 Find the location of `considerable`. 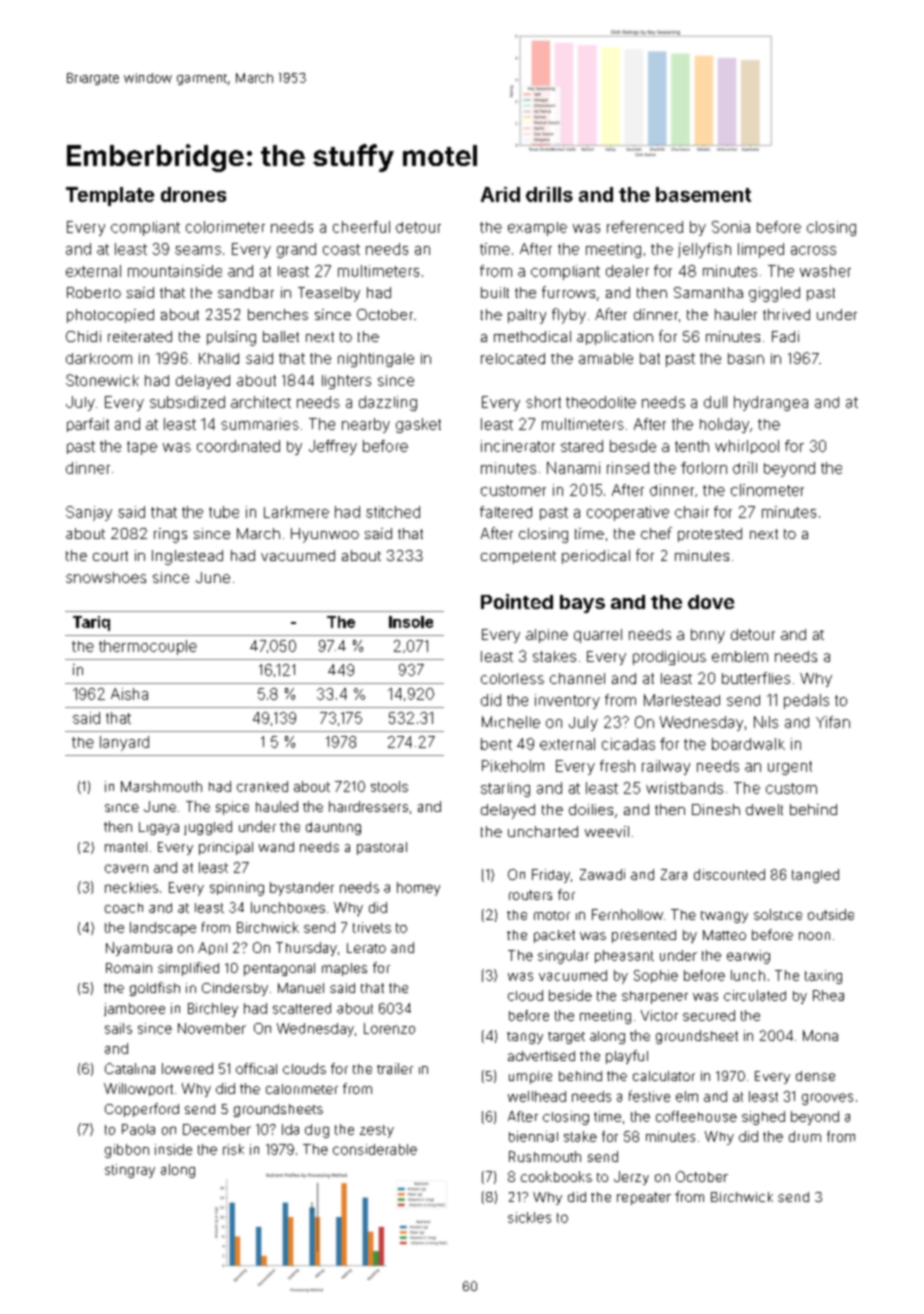

considerable is located at coordinates (375, 1149).
